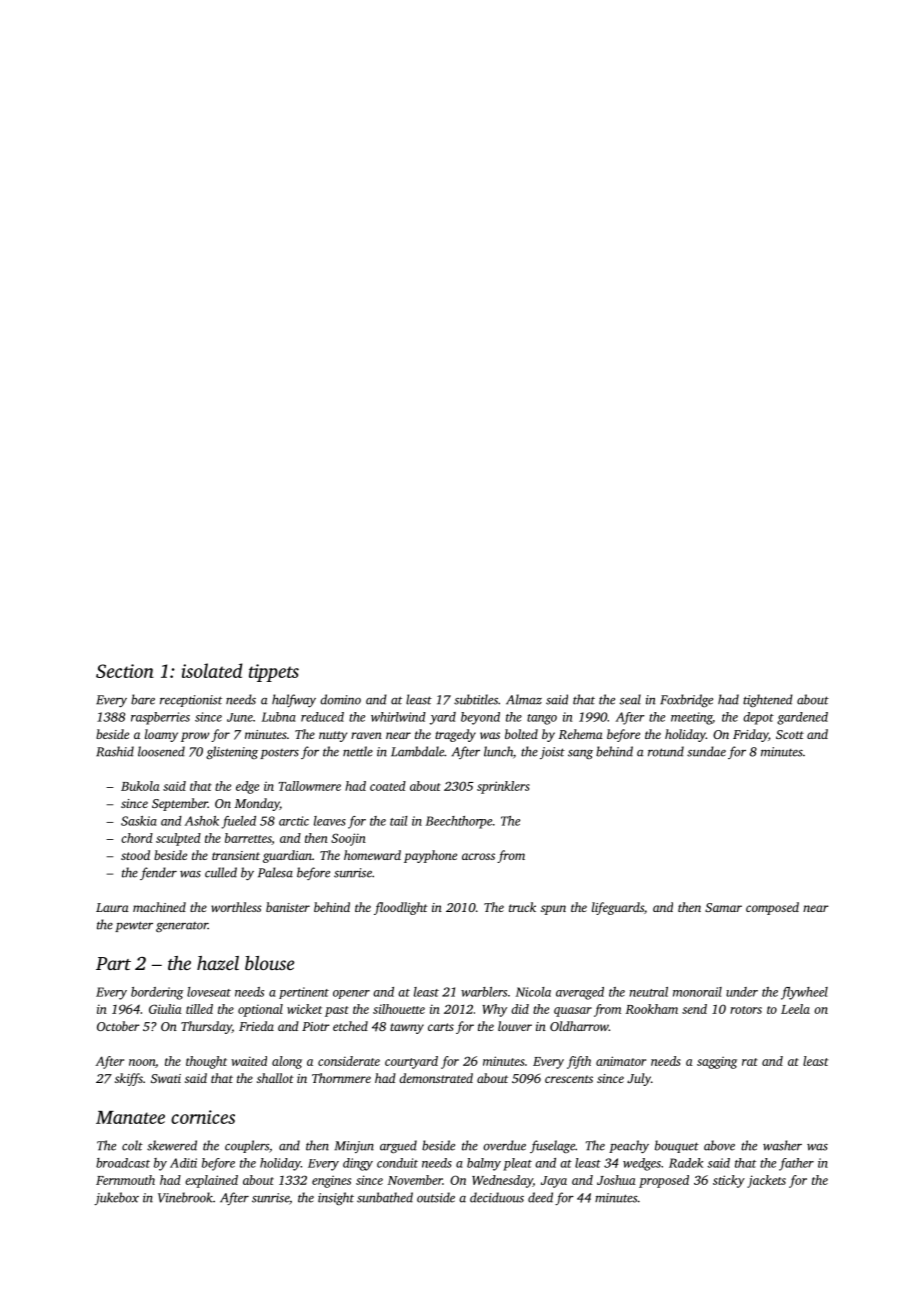  Describe the element at coordinates (723, 907) in the image. I see `Samar` at that location.
